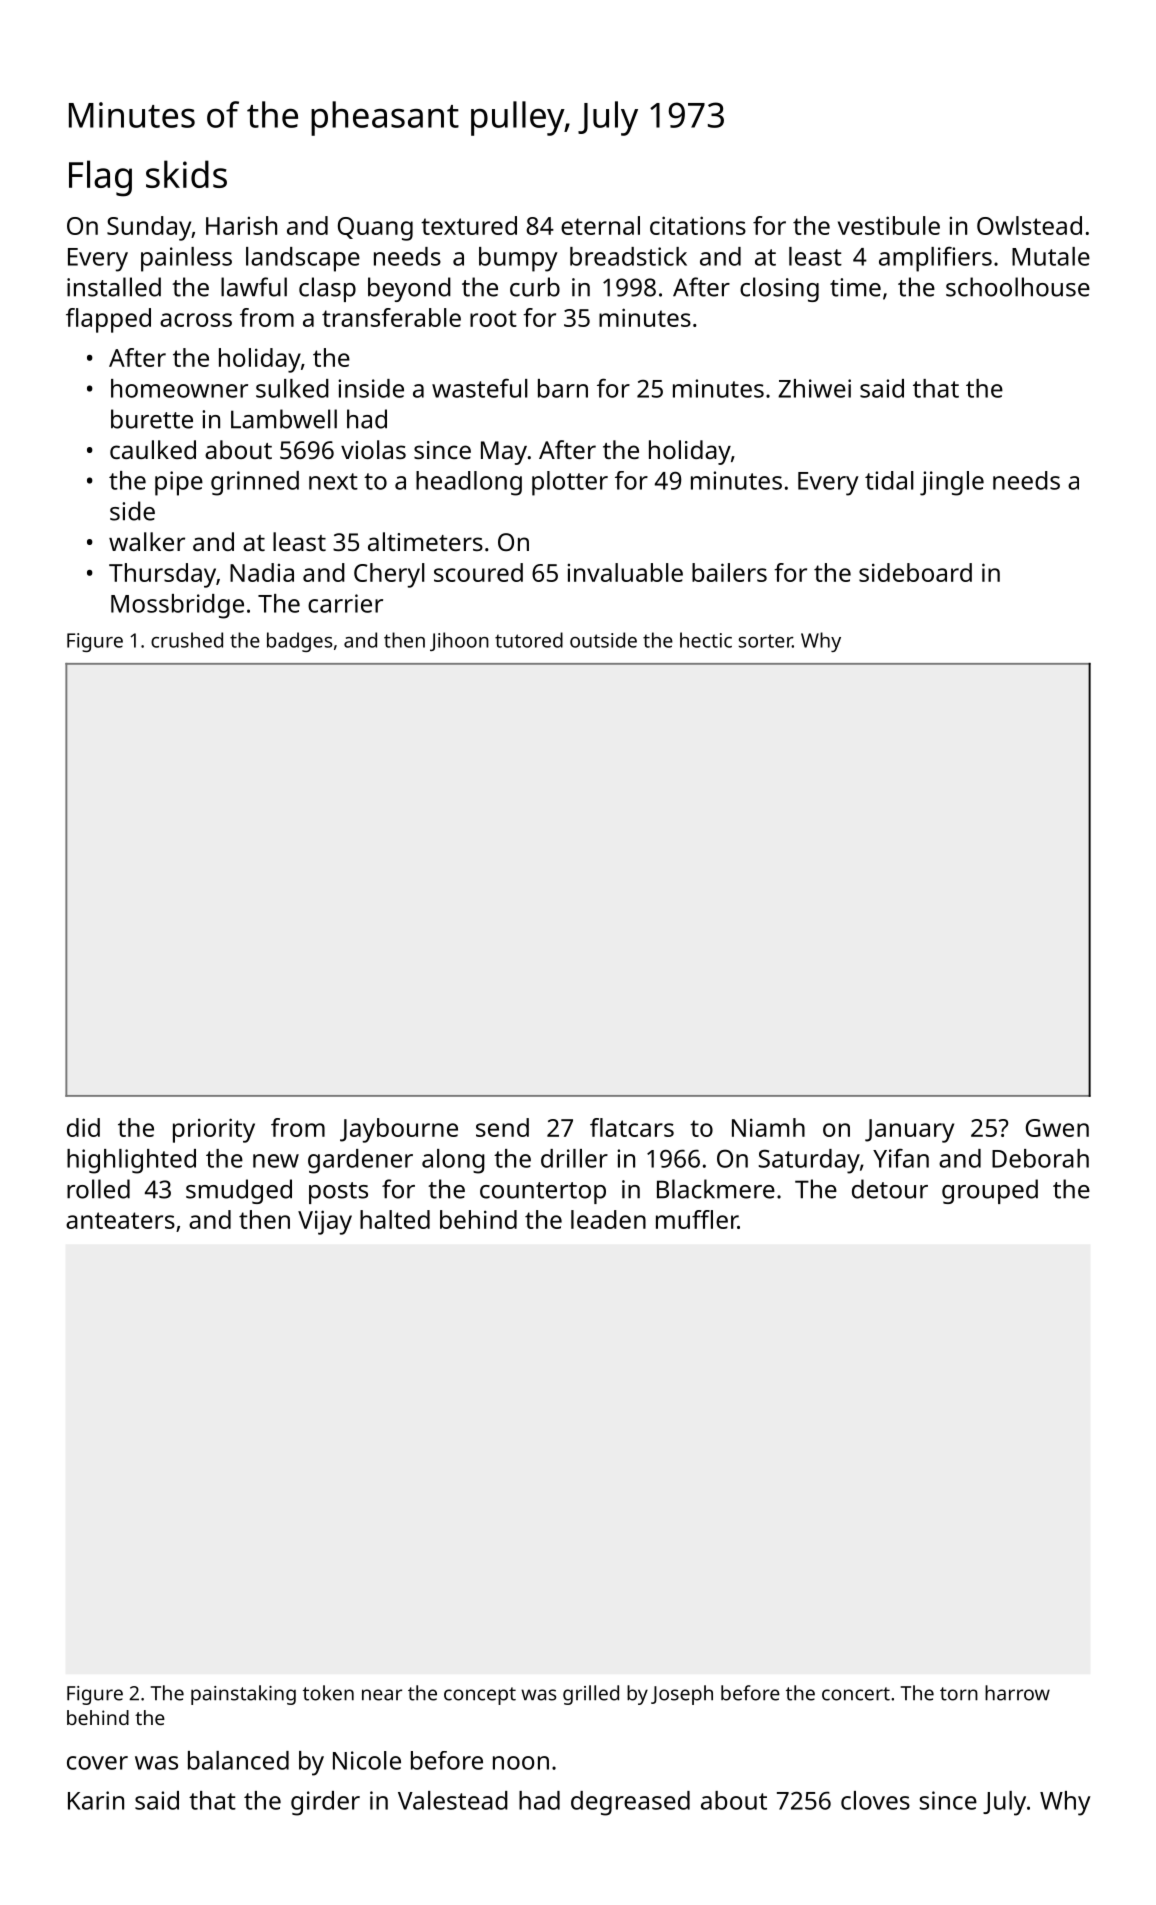 The width and height of the image is (1156, 1905). Describe the element at coordinates (300, 642) in the image. I see `badges` at that location.
